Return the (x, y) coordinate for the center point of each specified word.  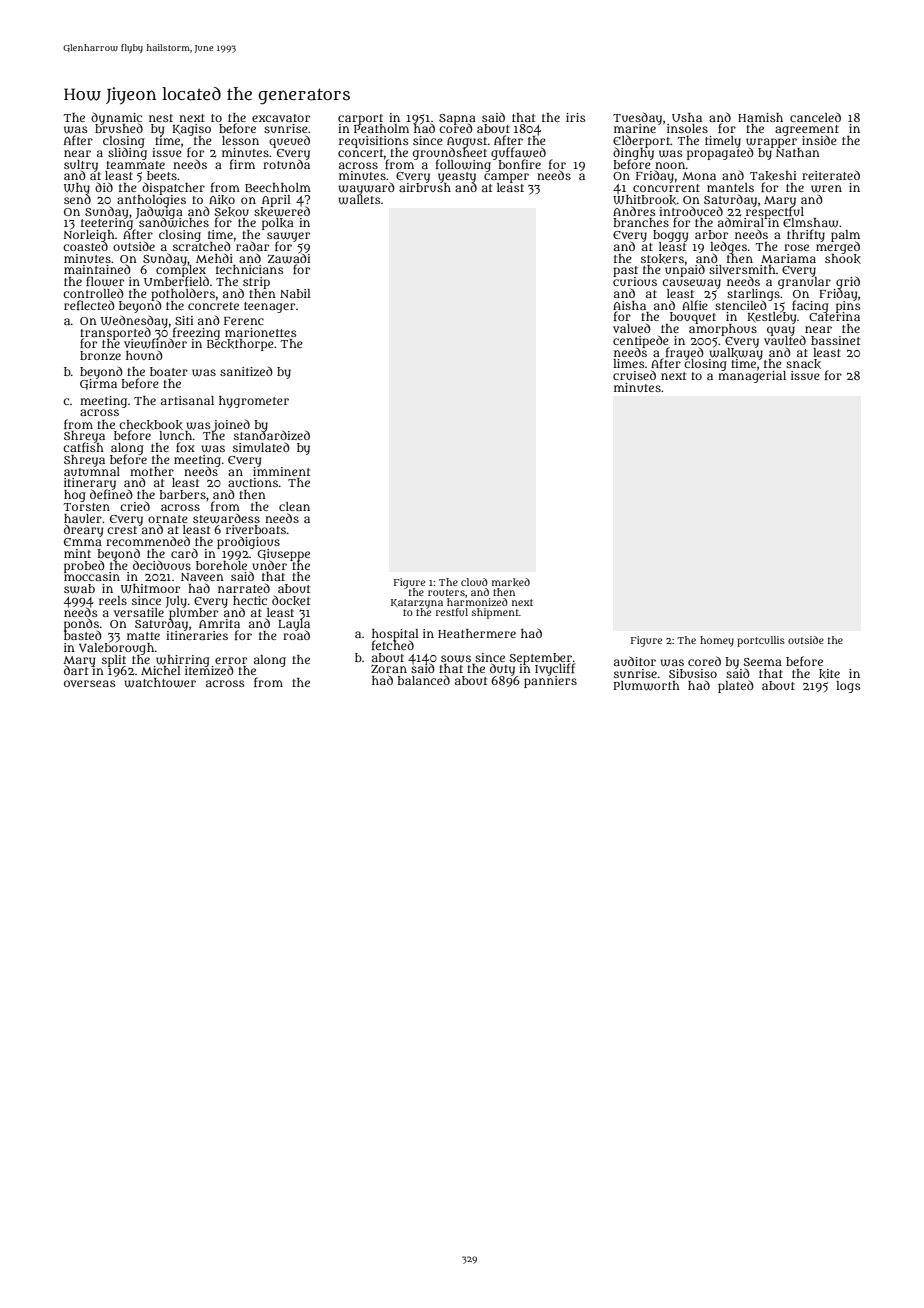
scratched (202, 246)
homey (717, 641)
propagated (720, 154)
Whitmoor (150, 588)
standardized (272, 435)
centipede (641, 341)
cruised (634, 375)
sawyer (288, 237)
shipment (495, 613)
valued (632, 328)
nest (161, 118)
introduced (691, 211)
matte (143, 636)
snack (803, 364)
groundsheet (450, 153)
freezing (196, 333)
